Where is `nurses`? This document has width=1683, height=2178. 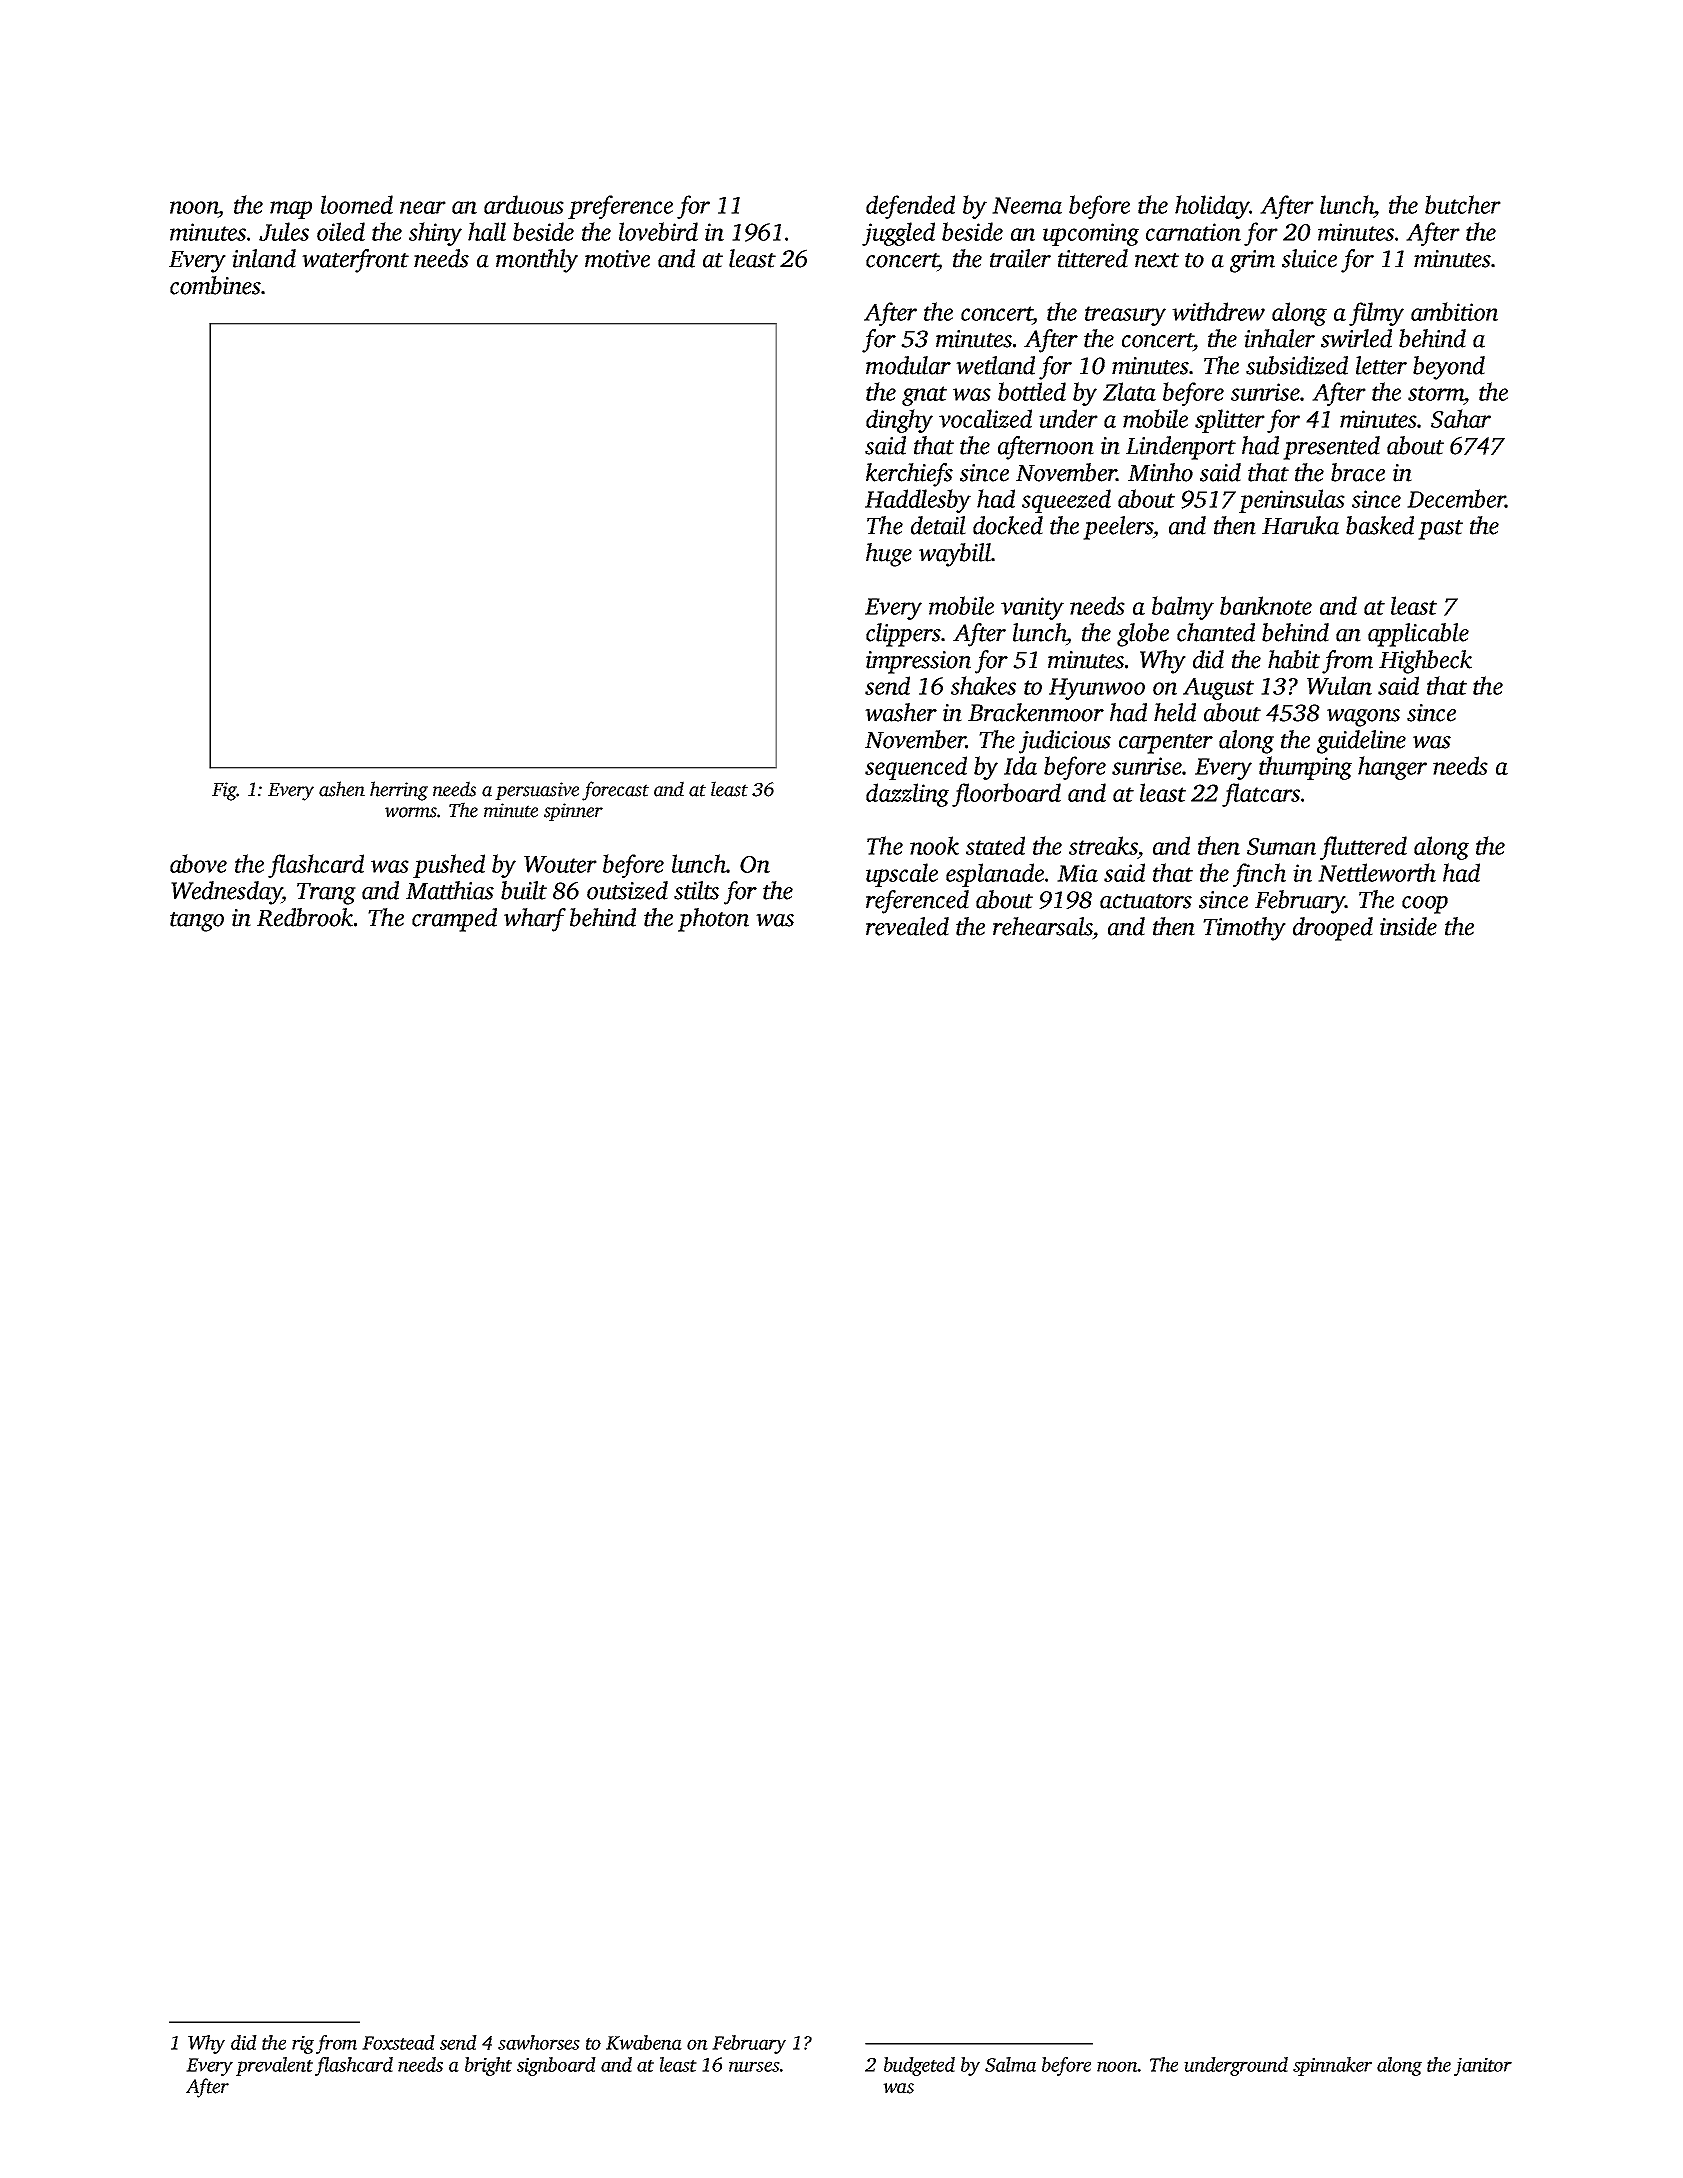
nurses is located at coordinates (754, 2066).
